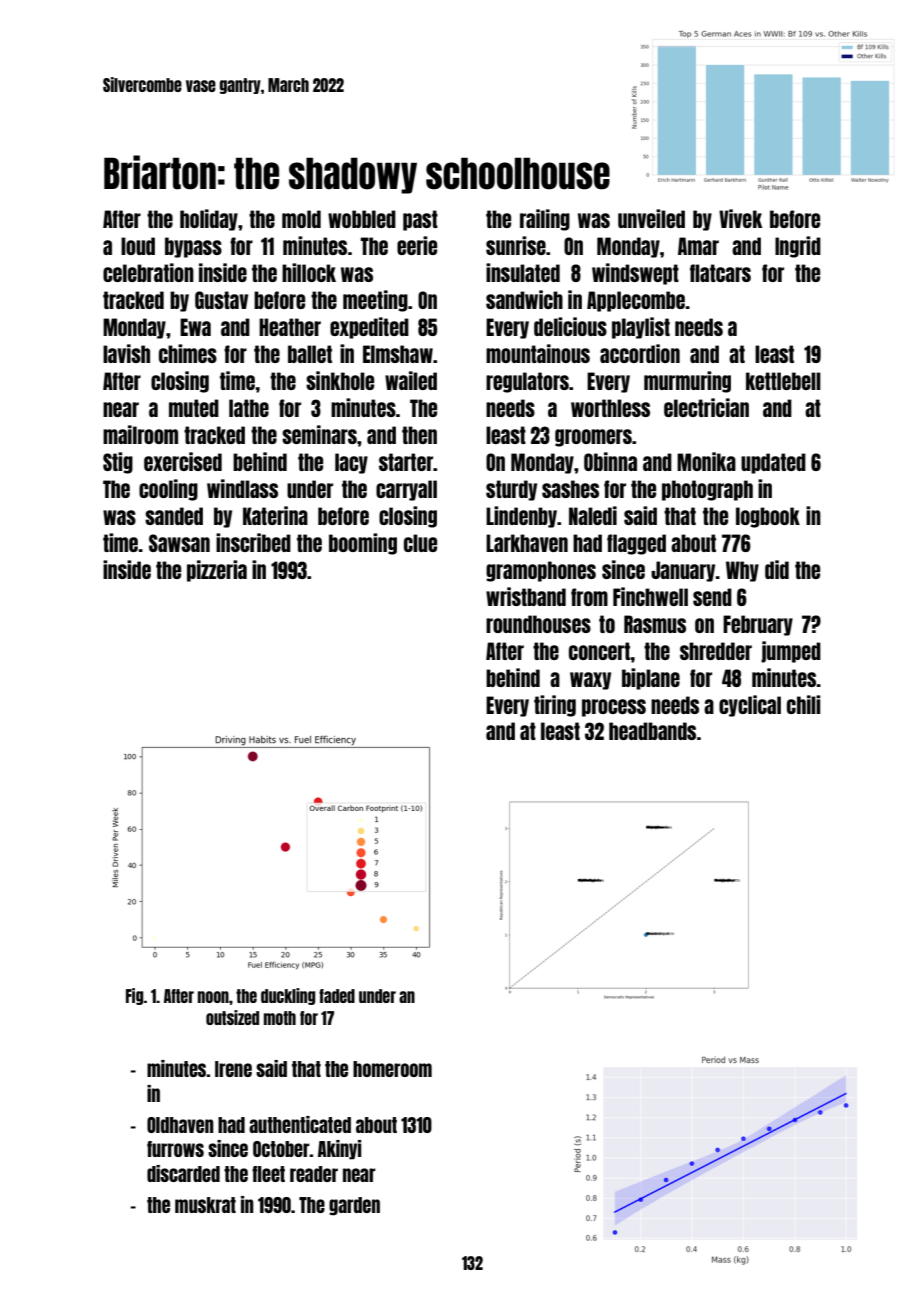 The height and width of the screenshot is (1311, 924). I want to click on seminars, so click(319, 434).
